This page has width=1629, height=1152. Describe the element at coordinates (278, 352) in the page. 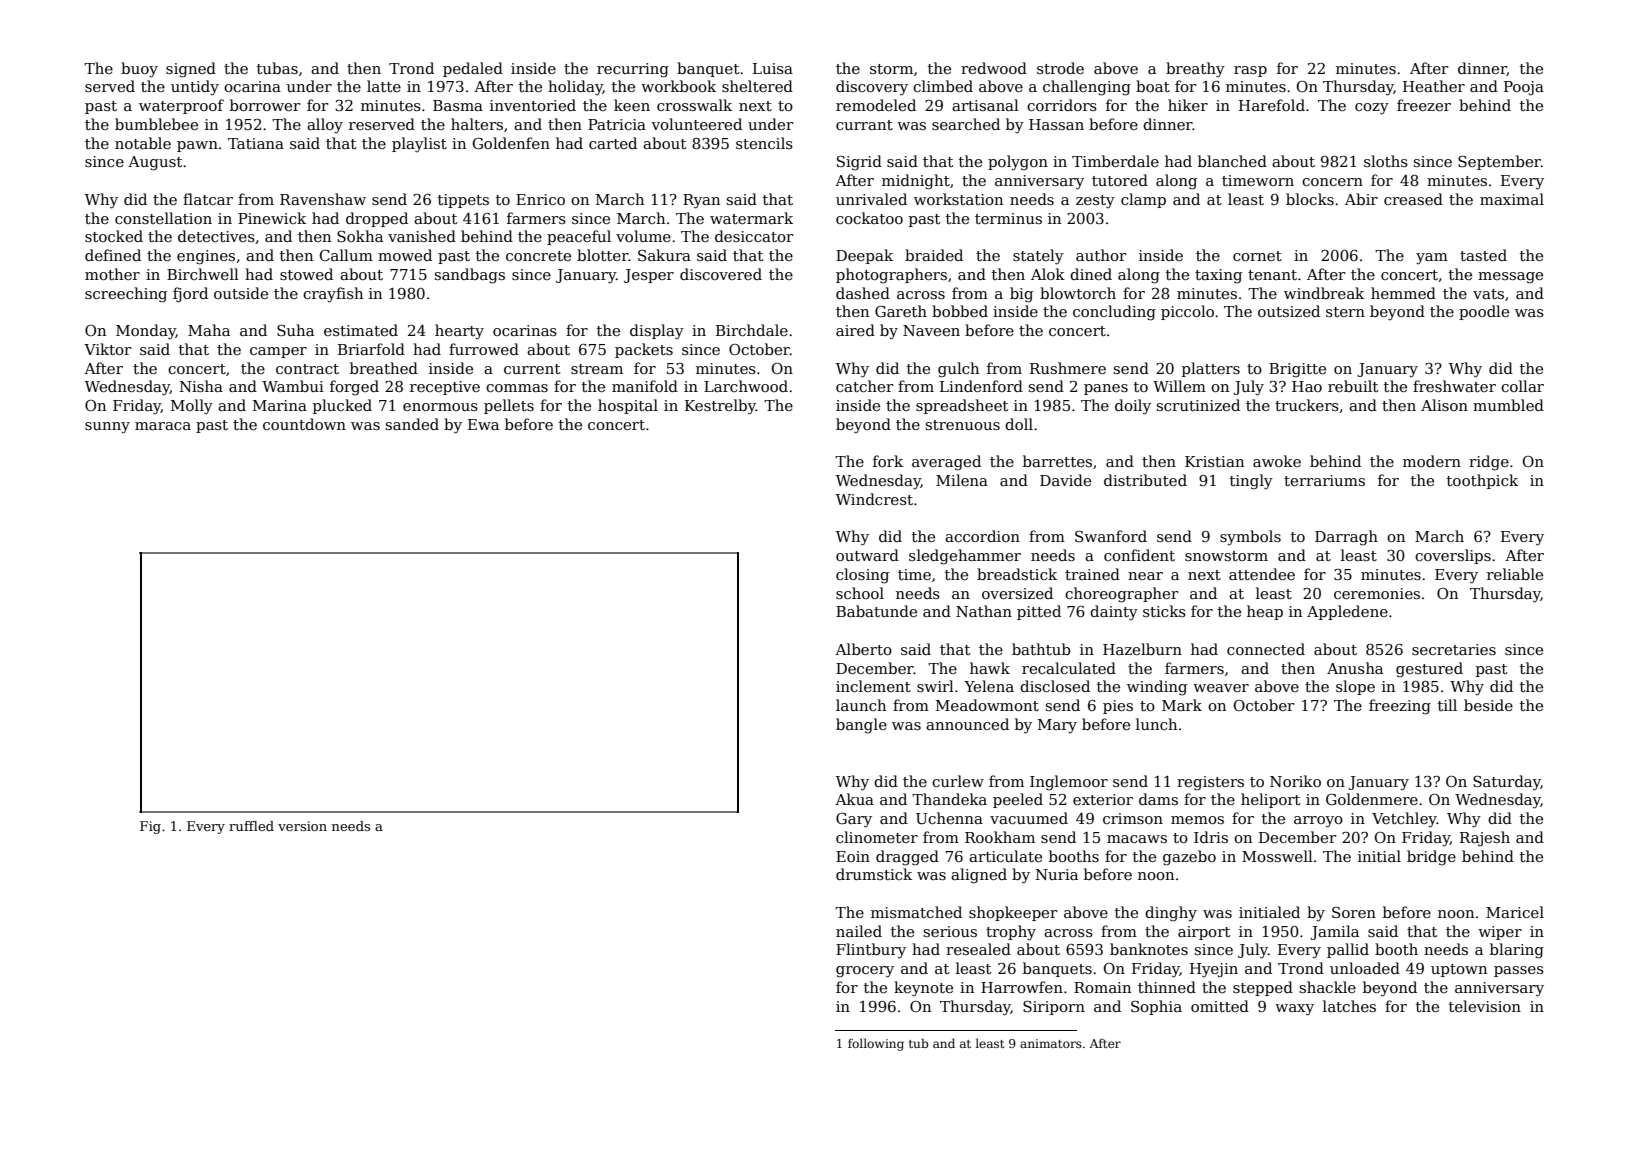

I see `camper` at that location.
